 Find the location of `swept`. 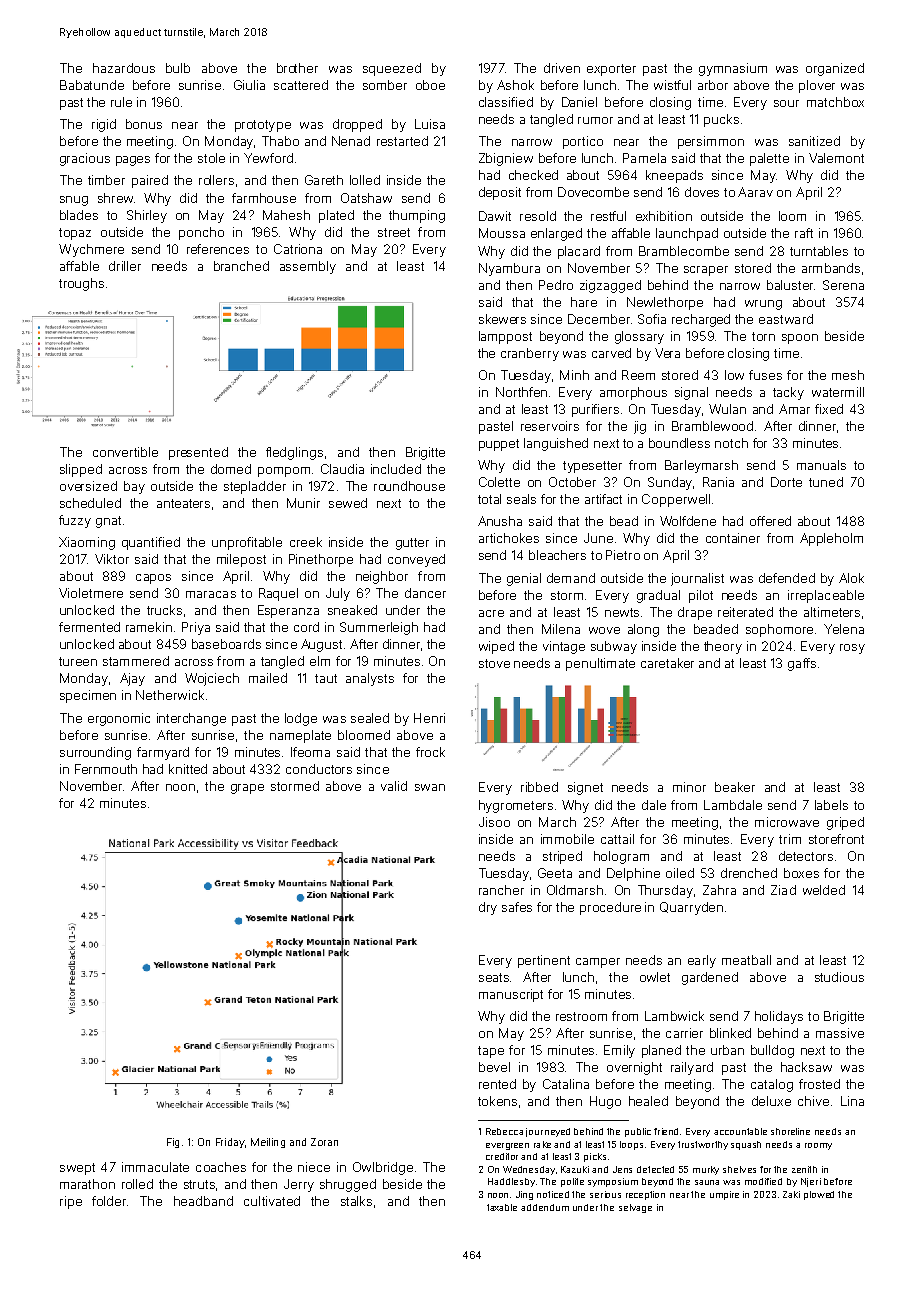

swept is located at coordinates (77, 1169).
